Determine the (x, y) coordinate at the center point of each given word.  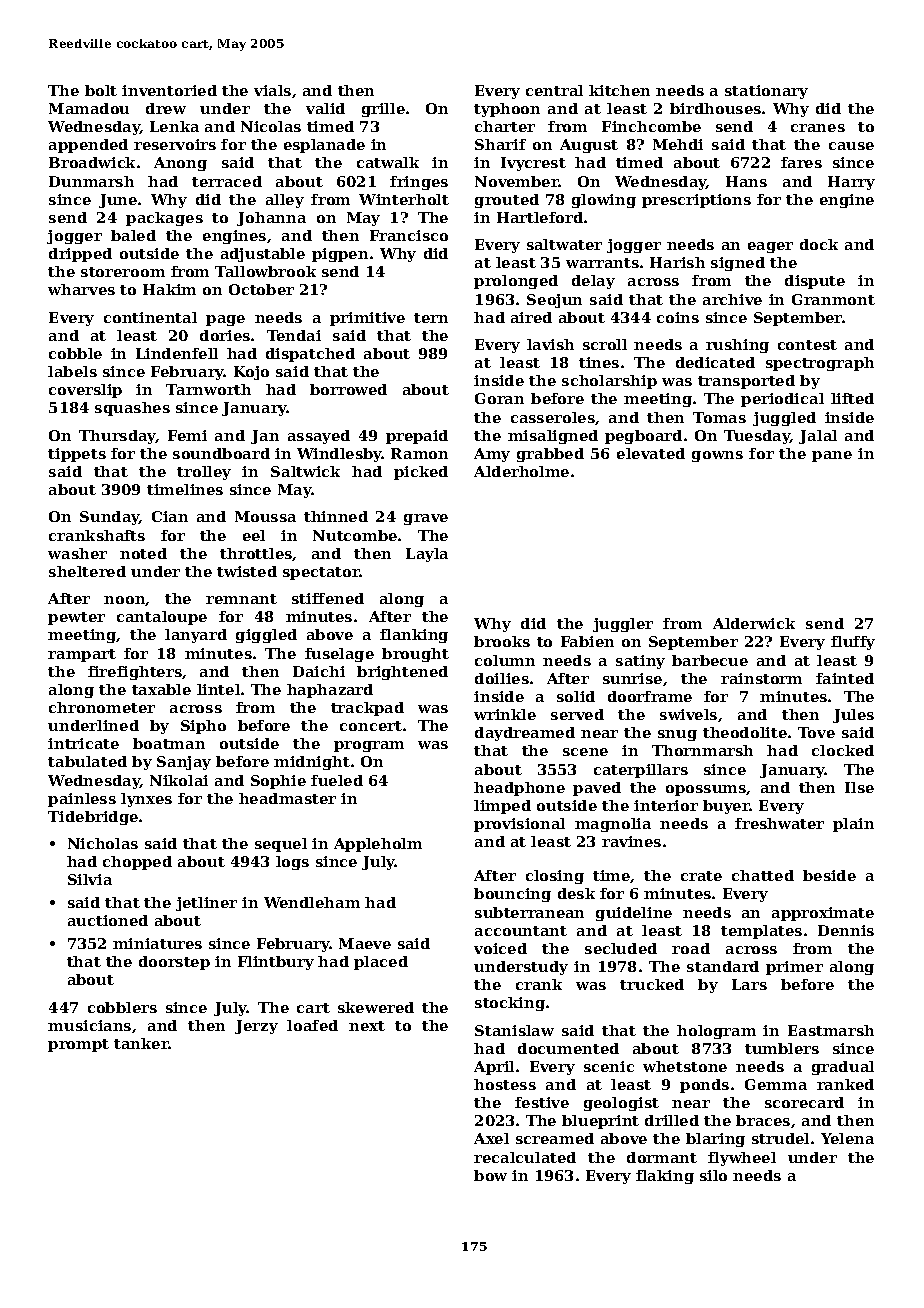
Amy (492, 455)
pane (832, 456)
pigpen (340, 255)
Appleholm (378, 845)
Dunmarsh (91, 181)
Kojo (251, 373)
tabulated (87, 761)
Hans (746, 181)
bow (490, 1175)
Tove (816, 732)
